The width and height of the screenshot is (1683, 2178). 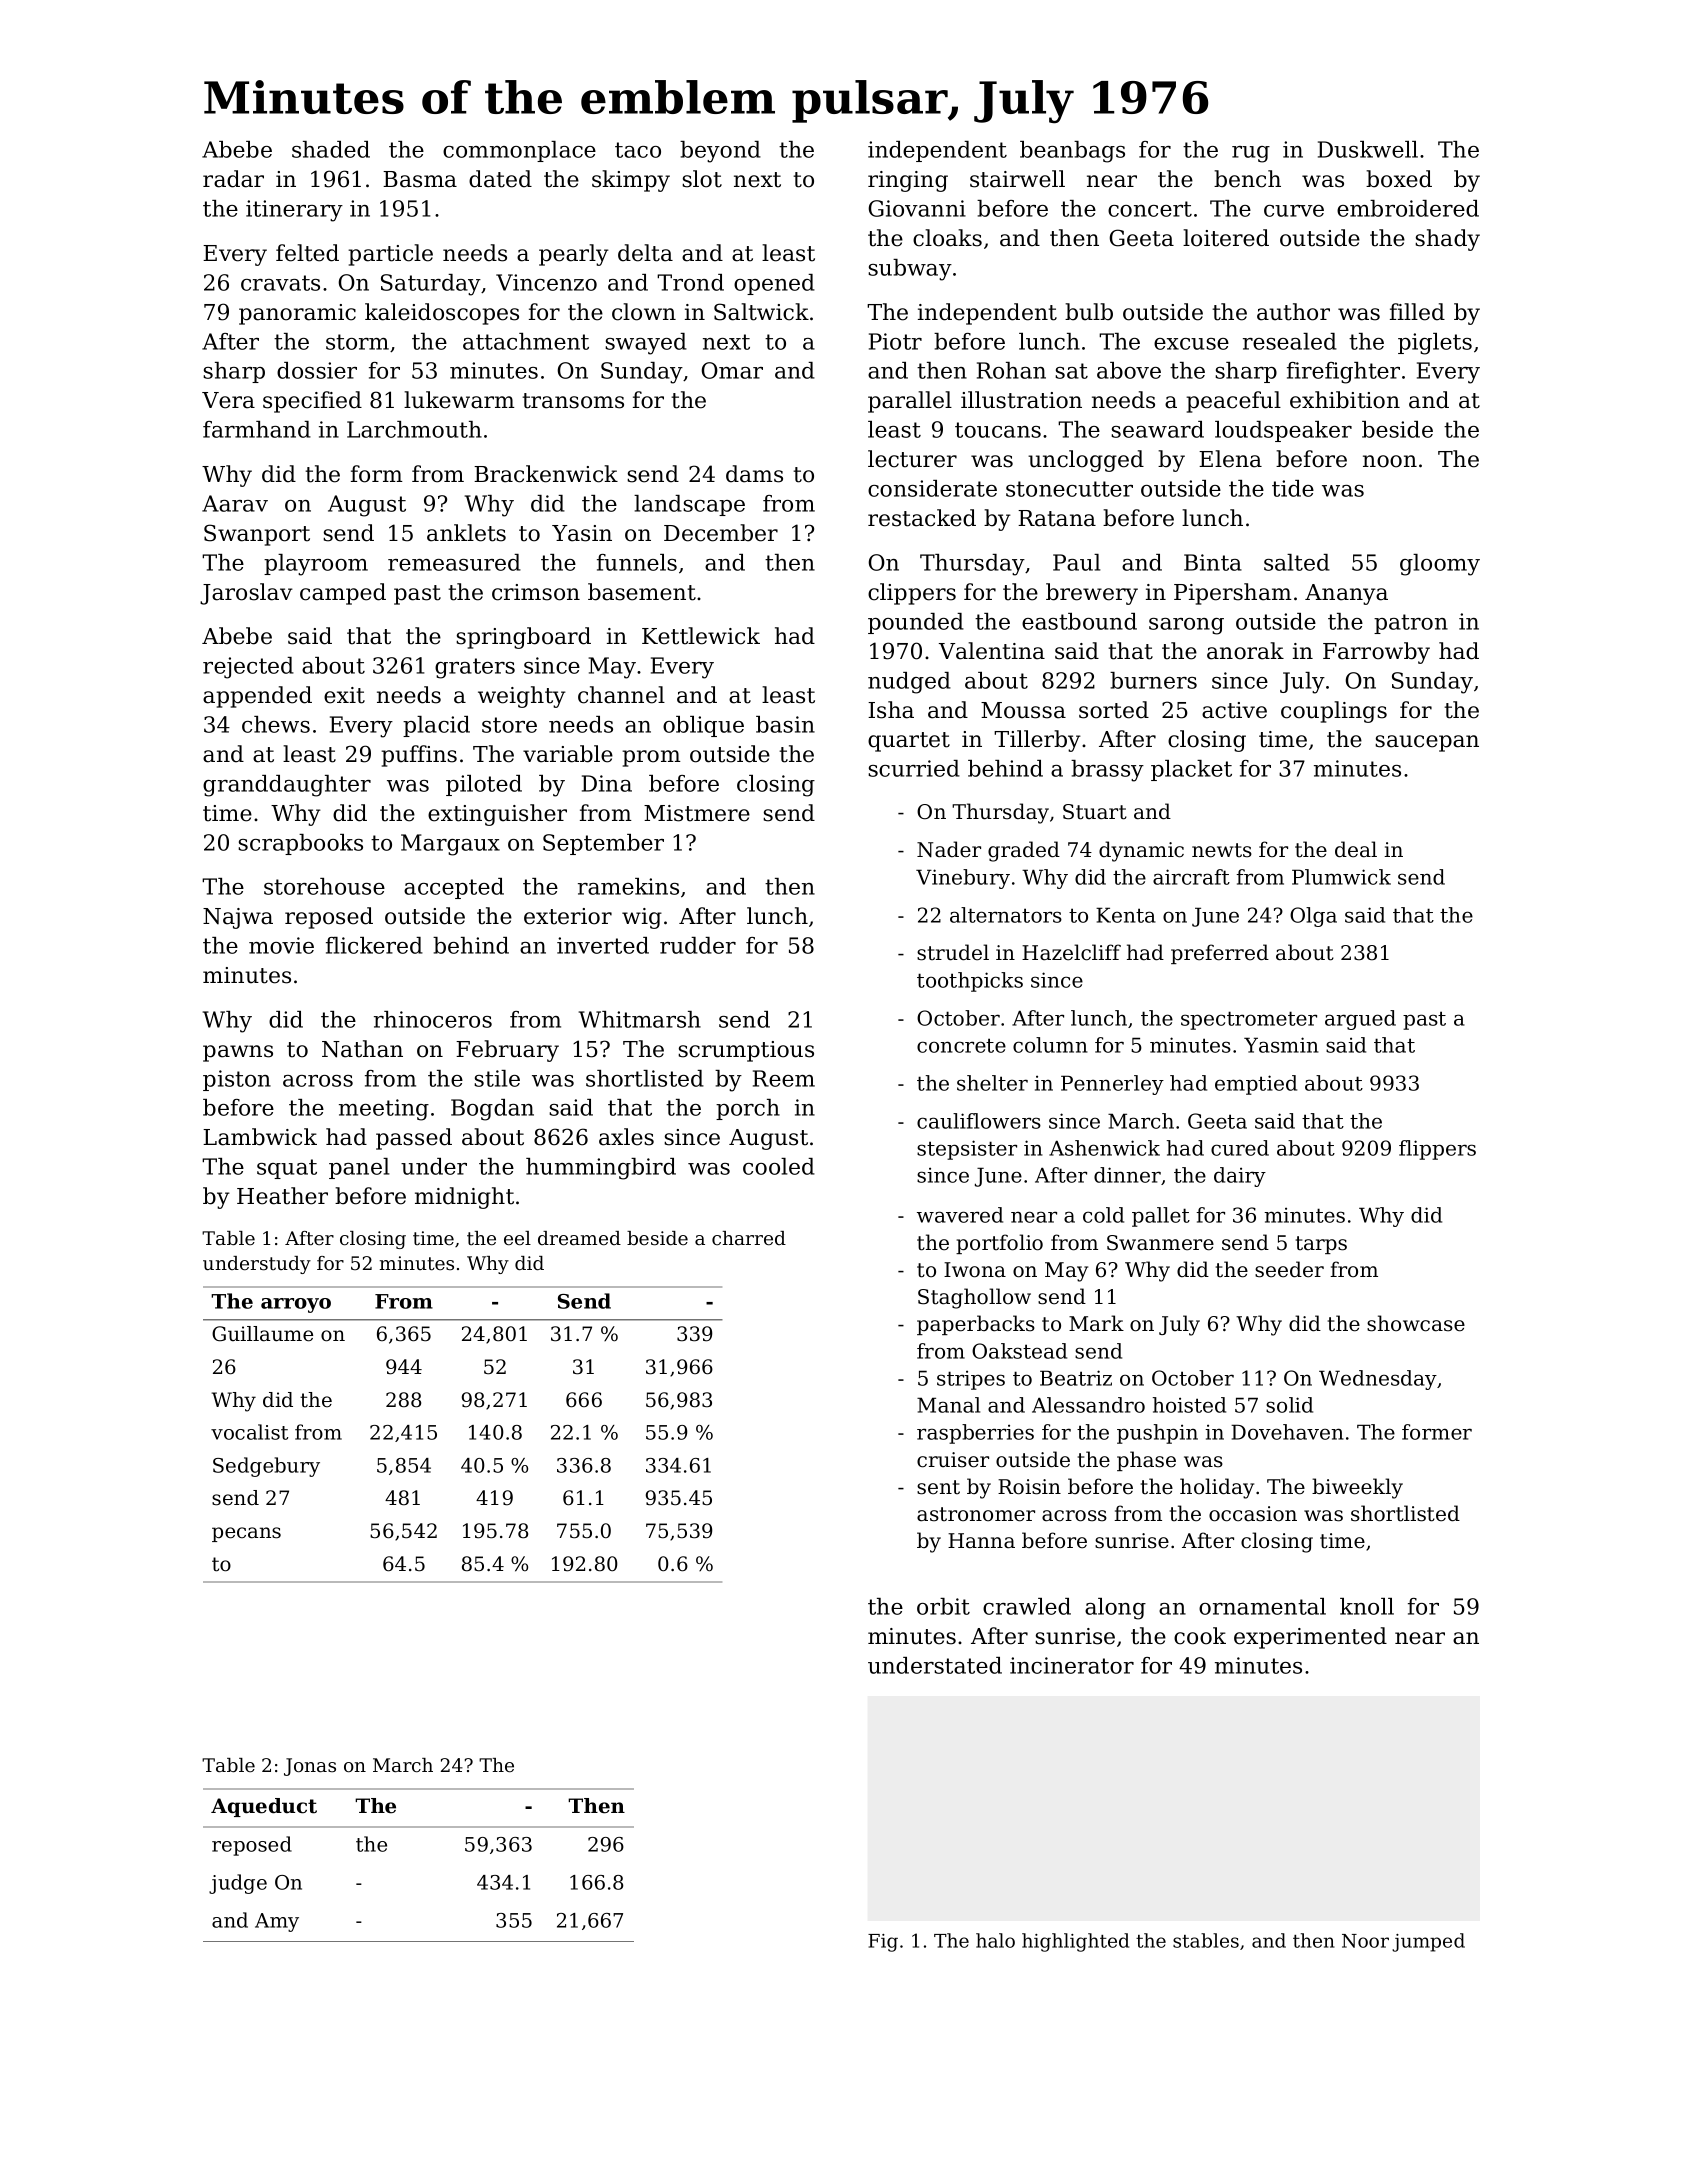 What do you see at coordinates (433, 1019) in the screenshot?
I see `rhinoceros` at bounding box center [433, 1019].
